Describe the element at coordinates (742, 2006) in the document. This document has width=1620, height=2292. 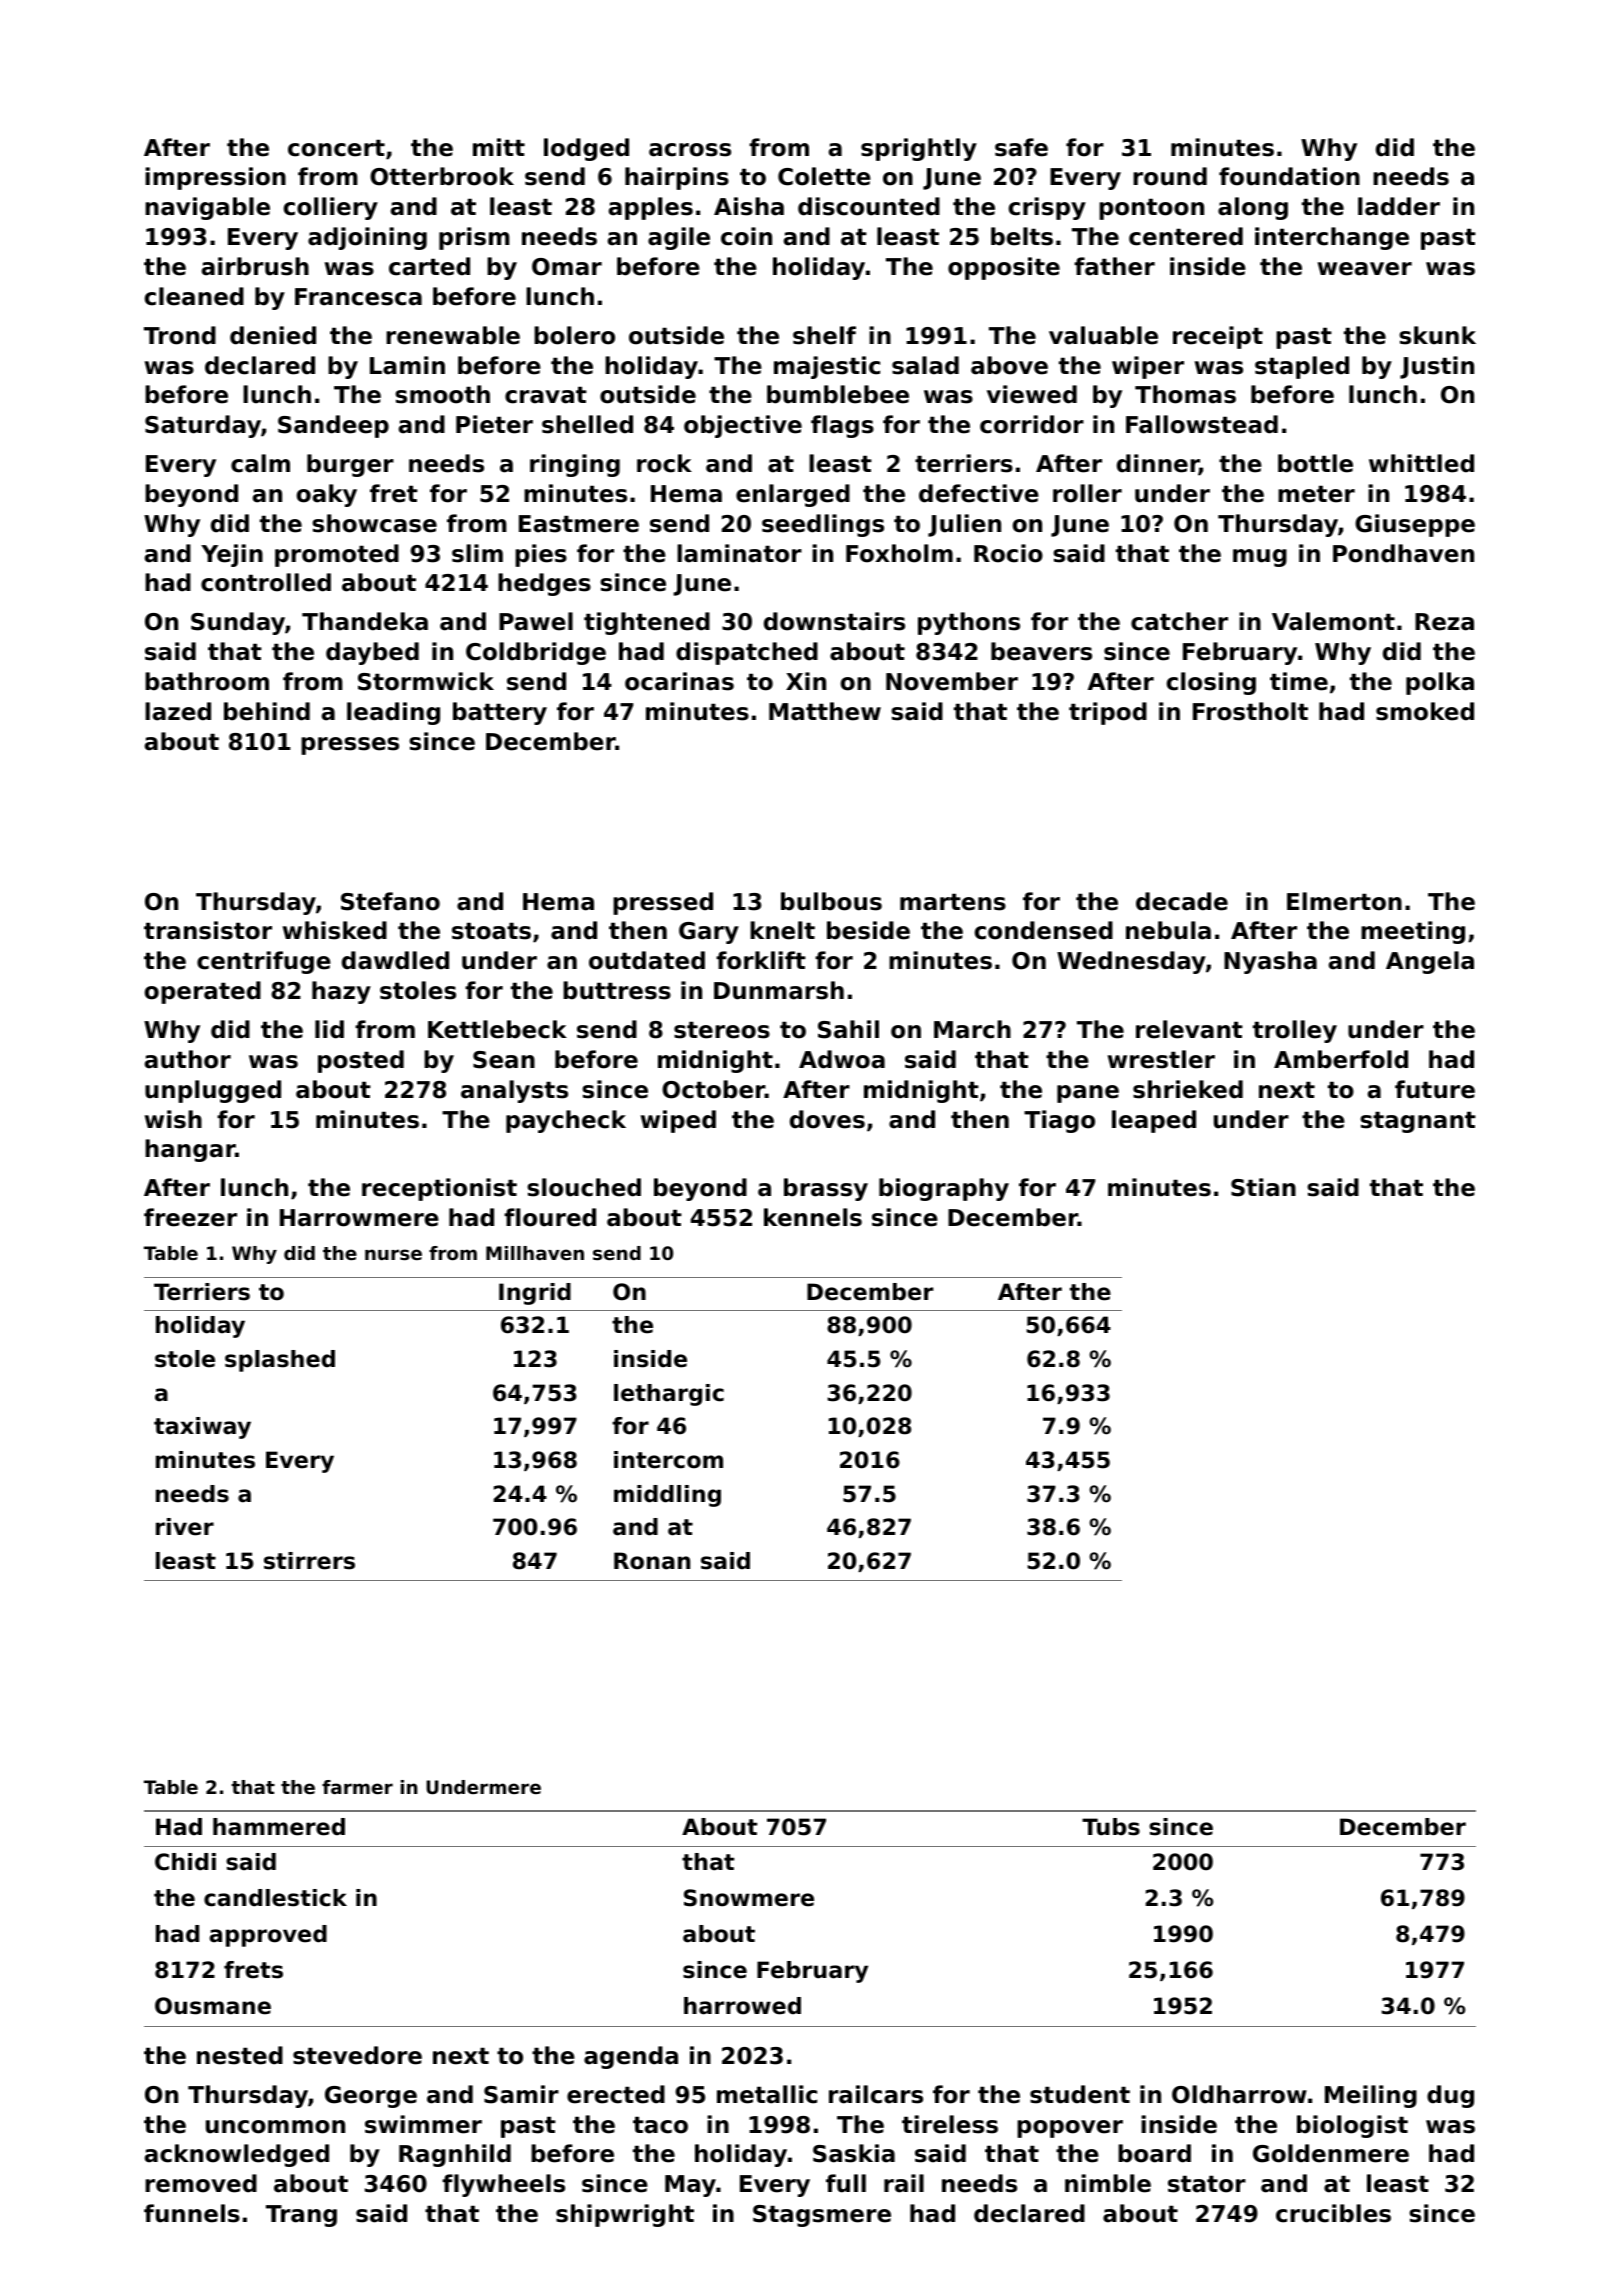
I see `harrowed` at that location.
